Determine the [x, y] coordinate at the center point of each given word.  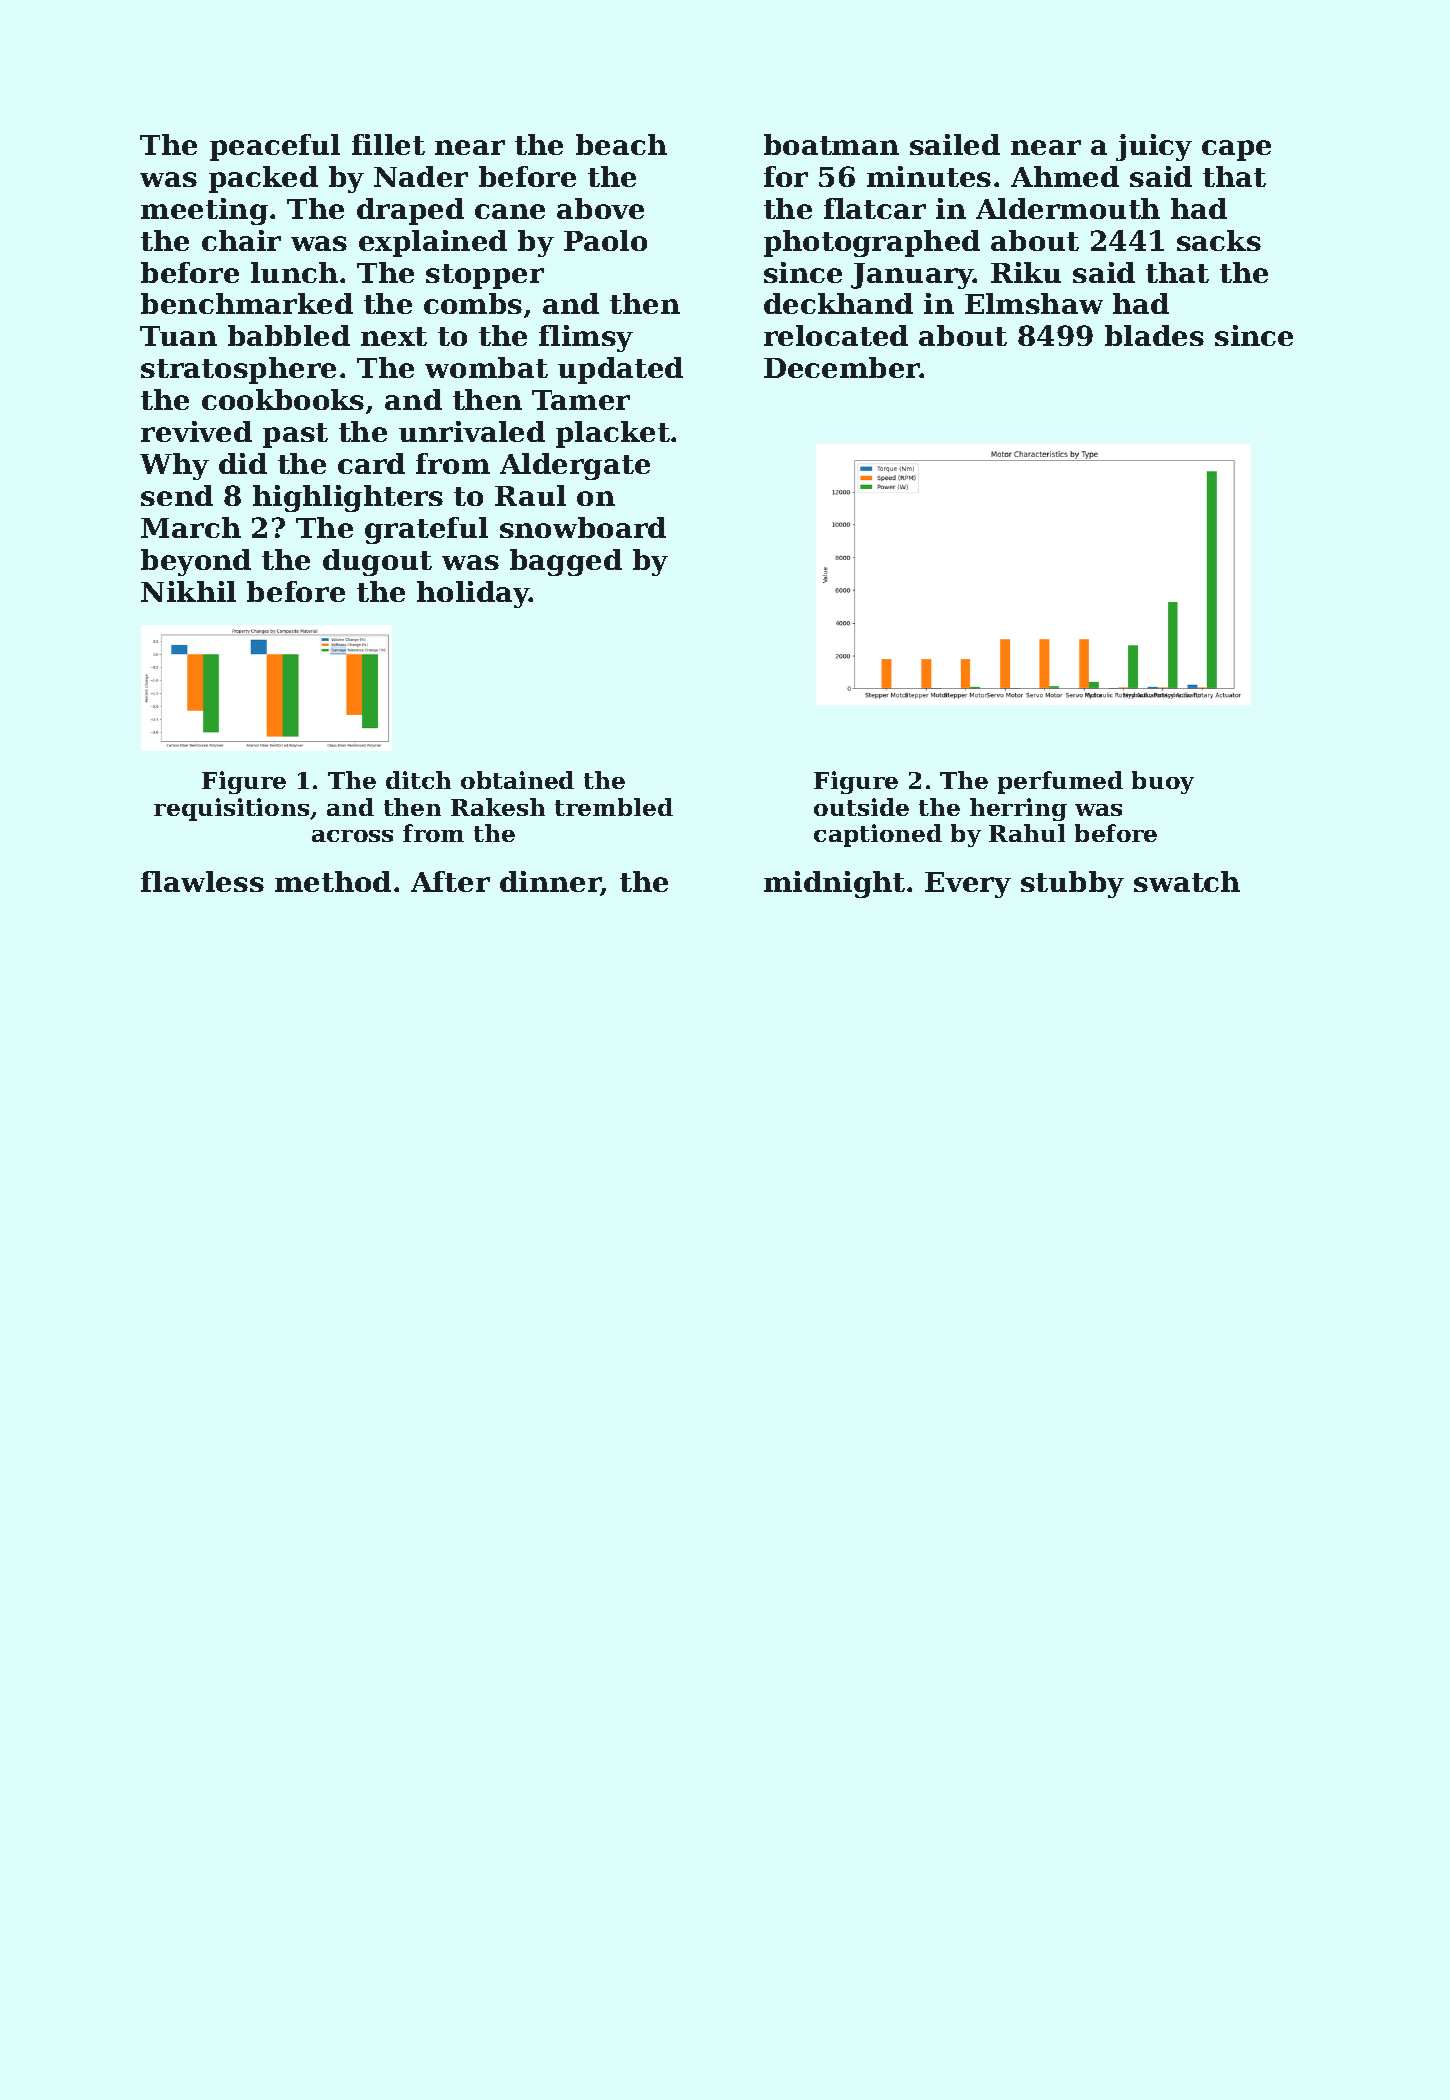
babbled [289, 335]
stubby [1072, 884]
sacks [1219, 240]
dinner [550, 883]
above [600, 208]
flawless [202, 881]
